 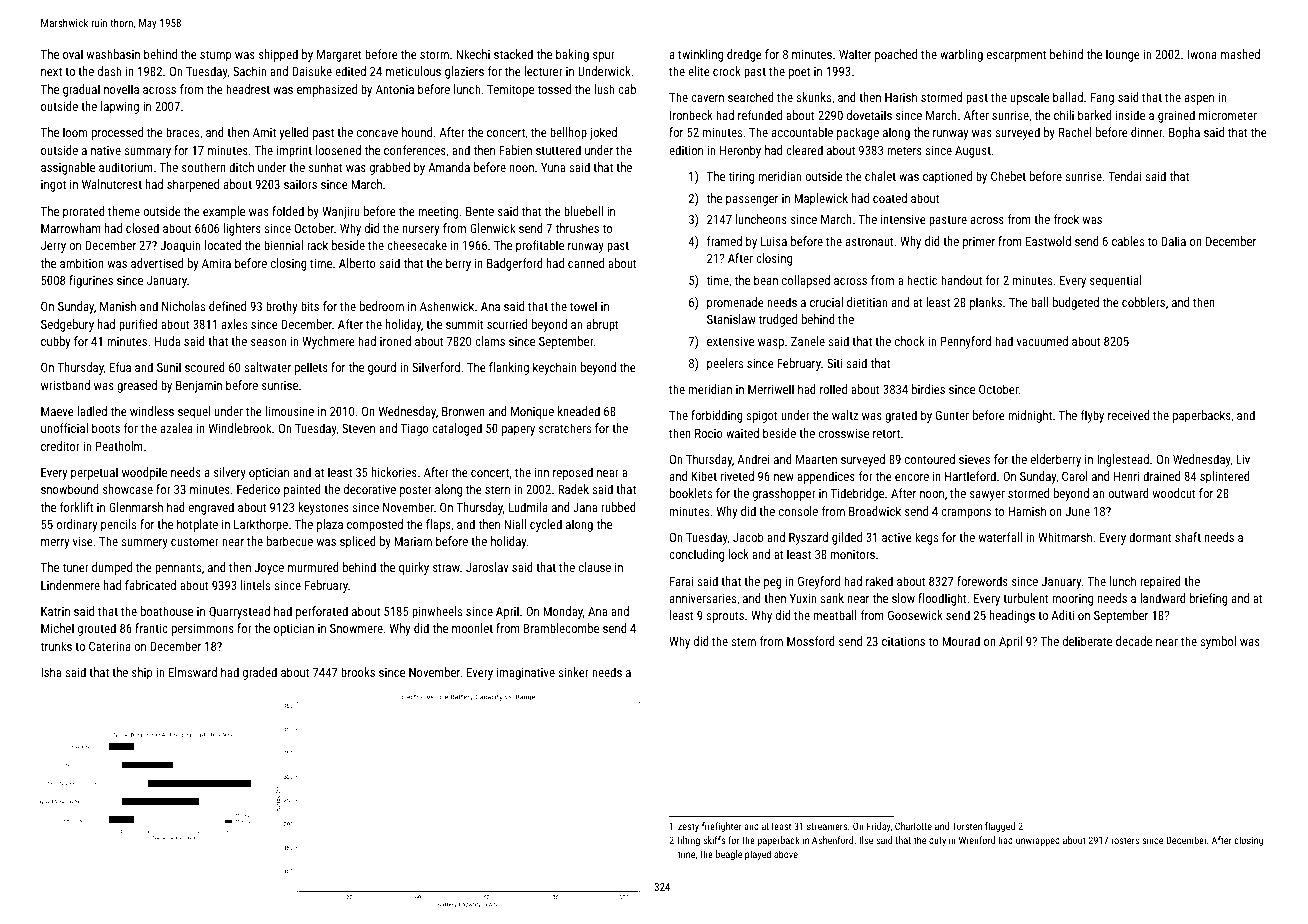 I want to click on edition, so click(x=686, y=150).
